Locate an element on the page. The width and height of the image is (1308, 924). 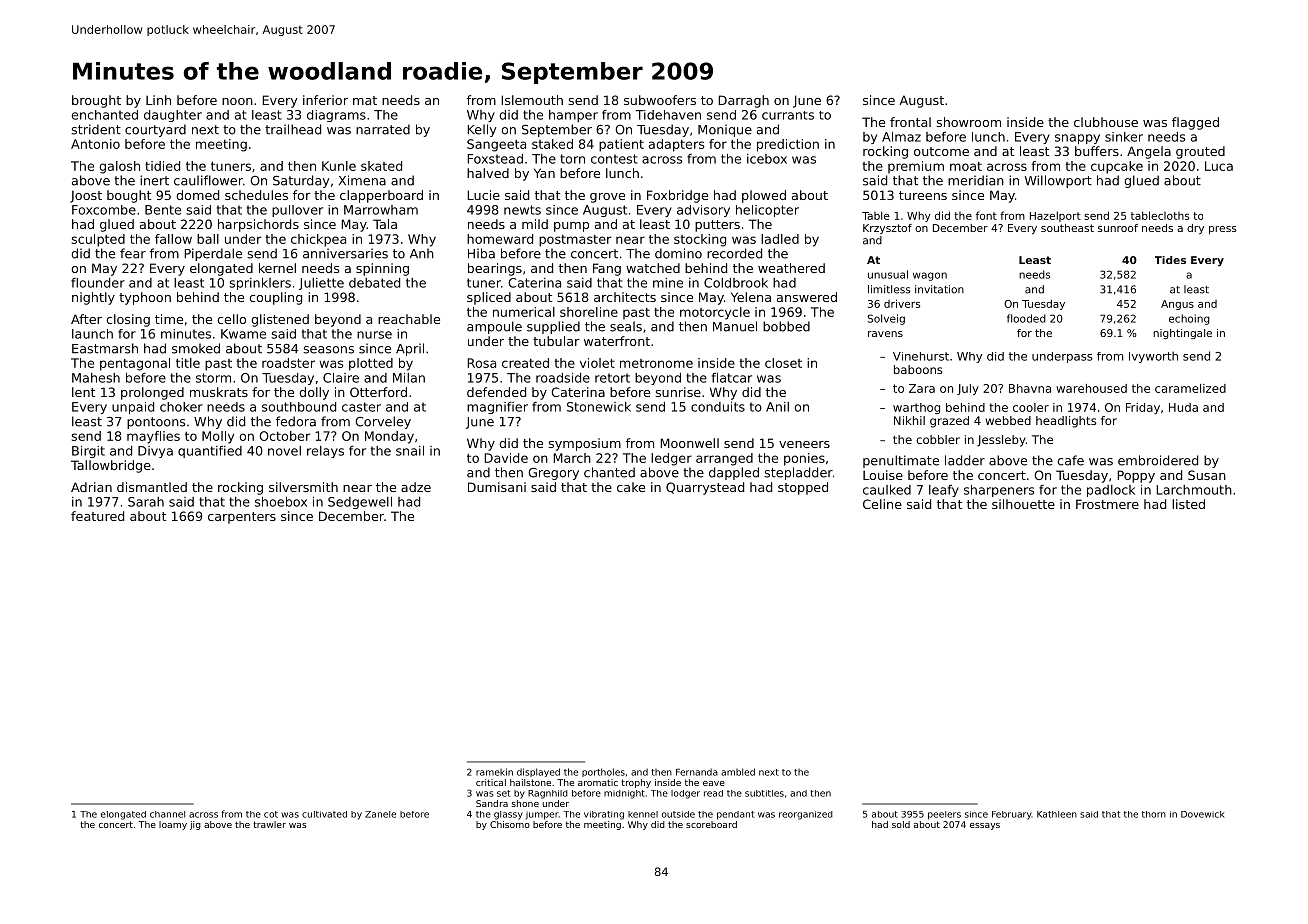
ambled is located at coordinates (738, 772).
